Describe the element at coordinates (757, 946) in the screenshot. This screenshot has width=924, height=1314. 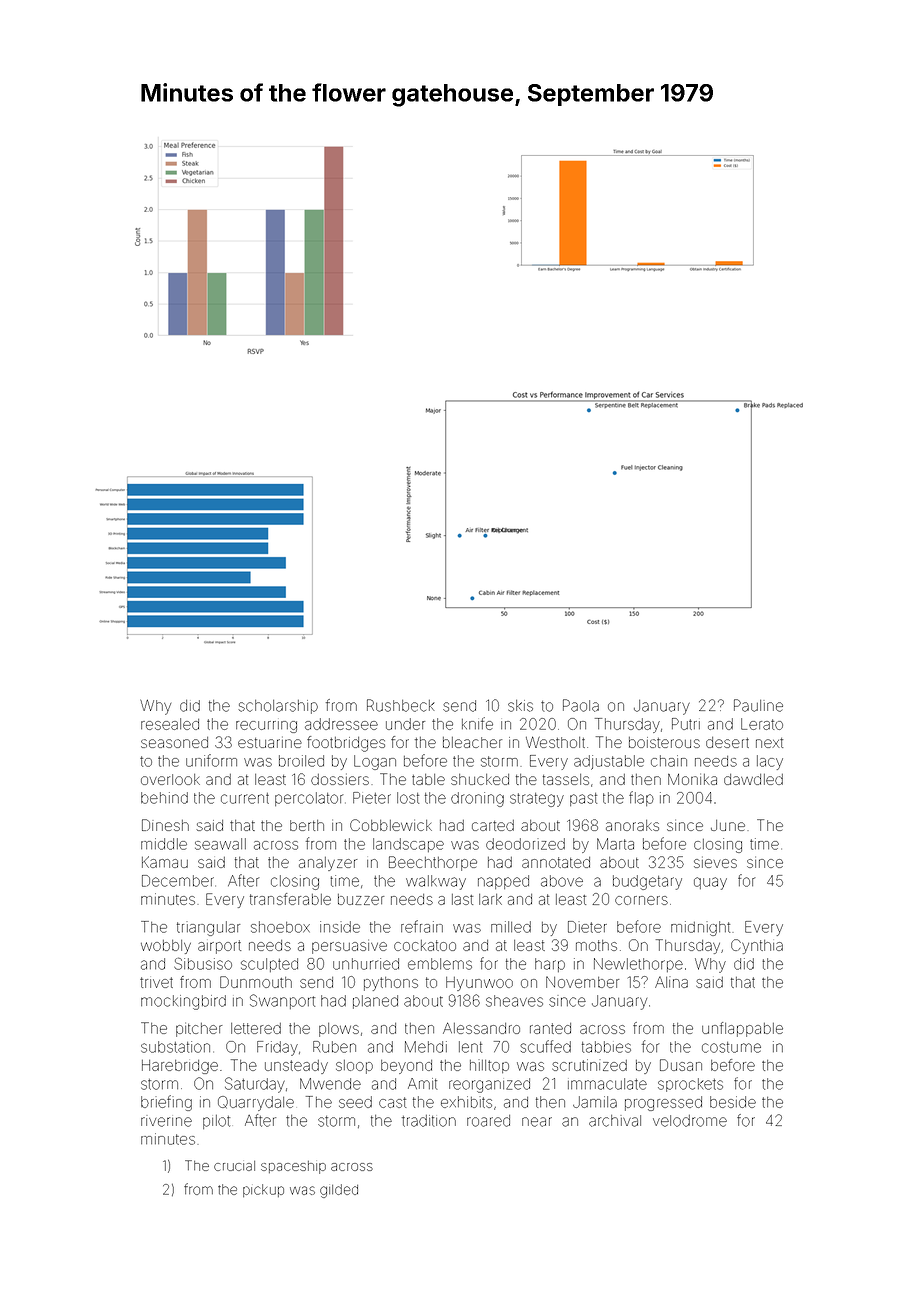
I see `Cynthia` at that location.
